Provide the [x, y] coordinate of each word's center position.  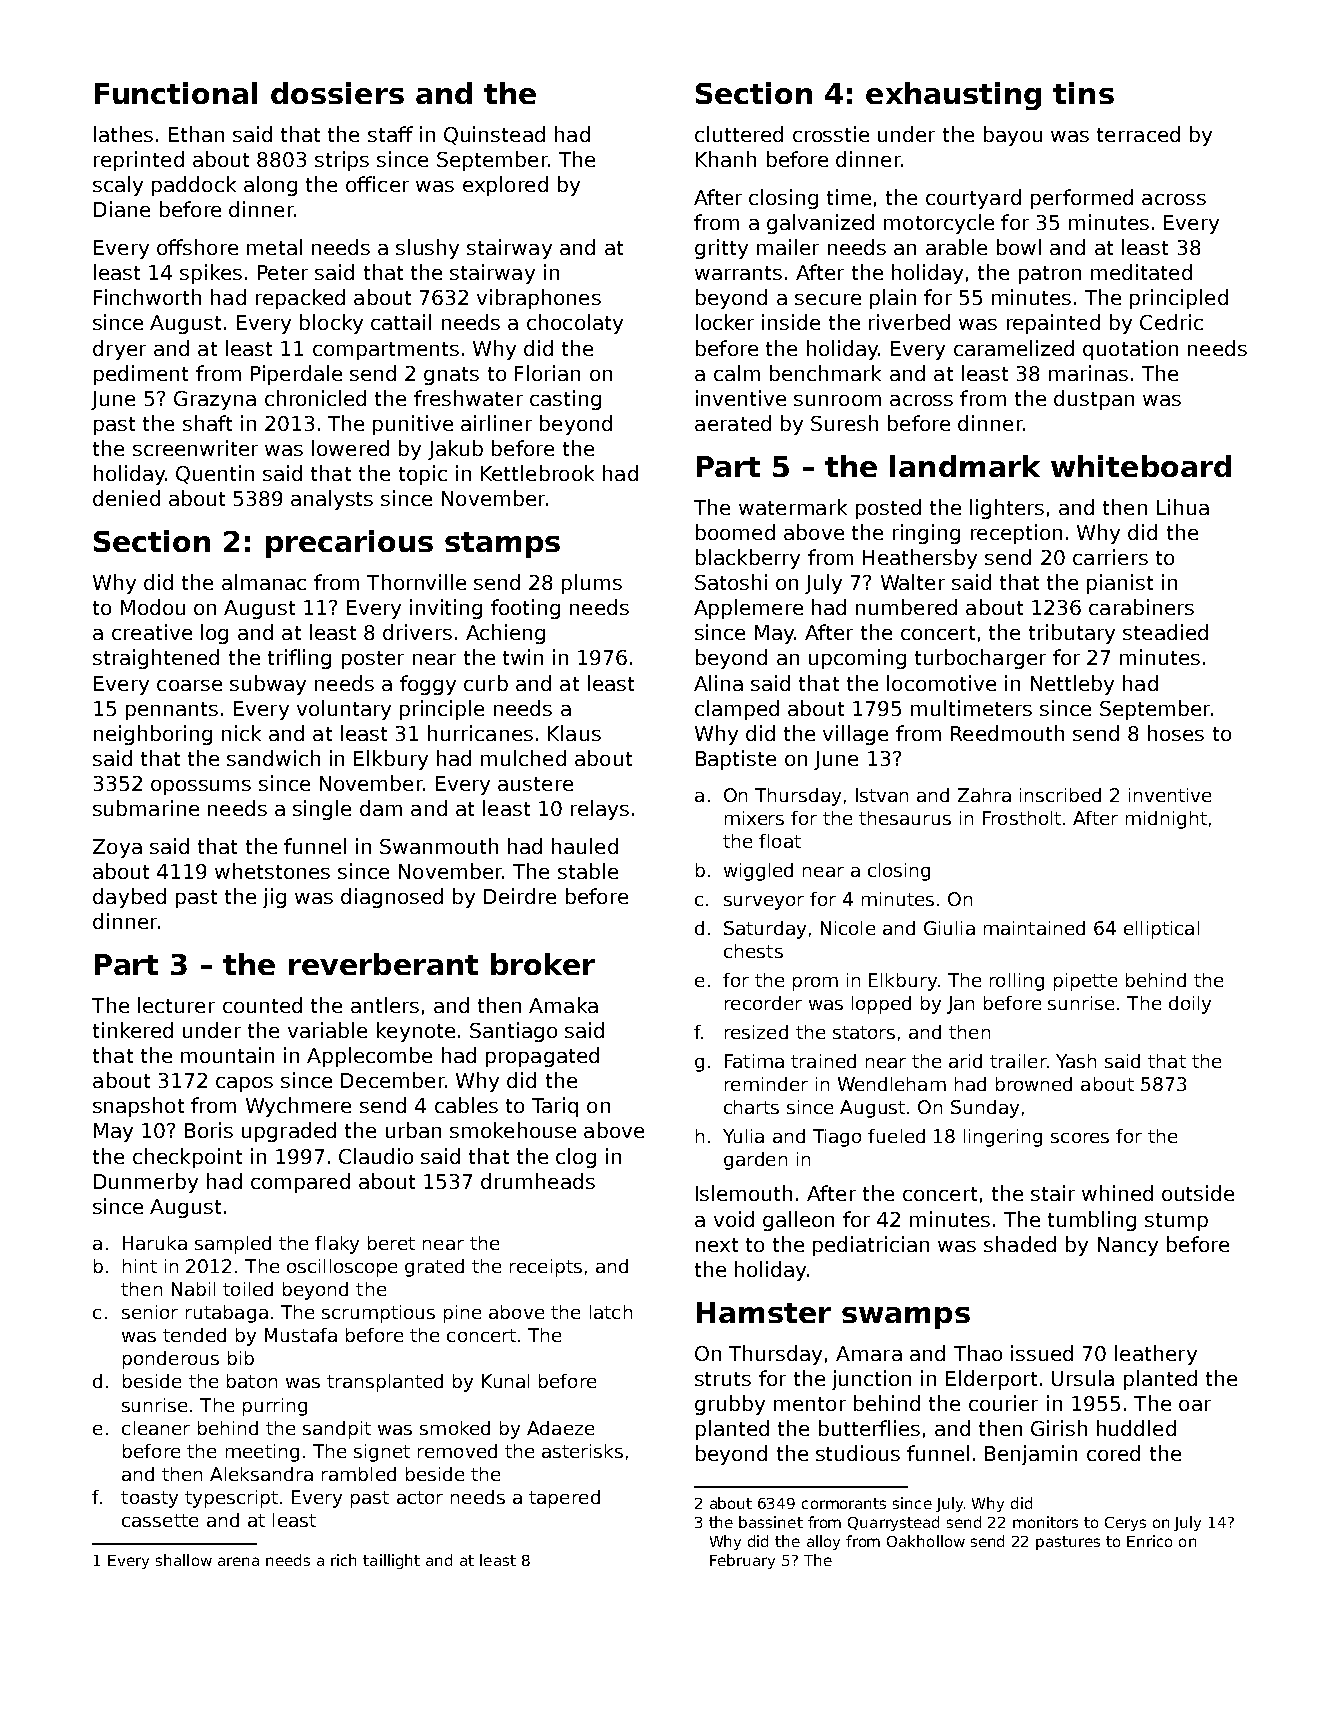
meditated [1141, 272]
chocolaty [575, 324]
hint [140, 1266]
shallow [184, 1560]
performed [1082, 199]
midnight [1166, 820]
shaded [1020, 1244]
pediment [141, 375]
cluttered [739, 134]
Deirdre [520, 896]
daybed [129, 898]
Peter [283, 272]
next [717, 1245]
